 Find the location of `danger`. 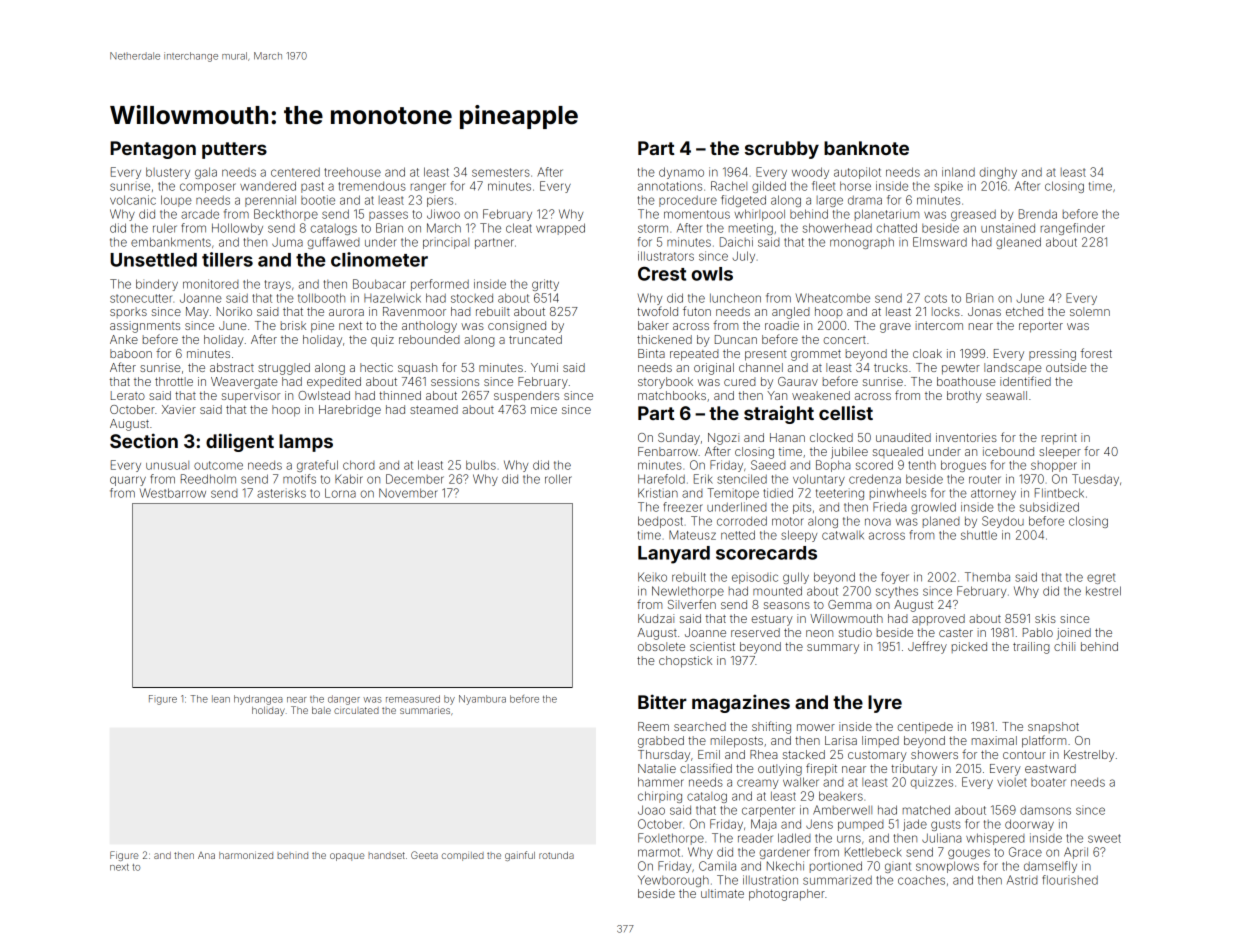

danger is located at coordinates (344, 700).
